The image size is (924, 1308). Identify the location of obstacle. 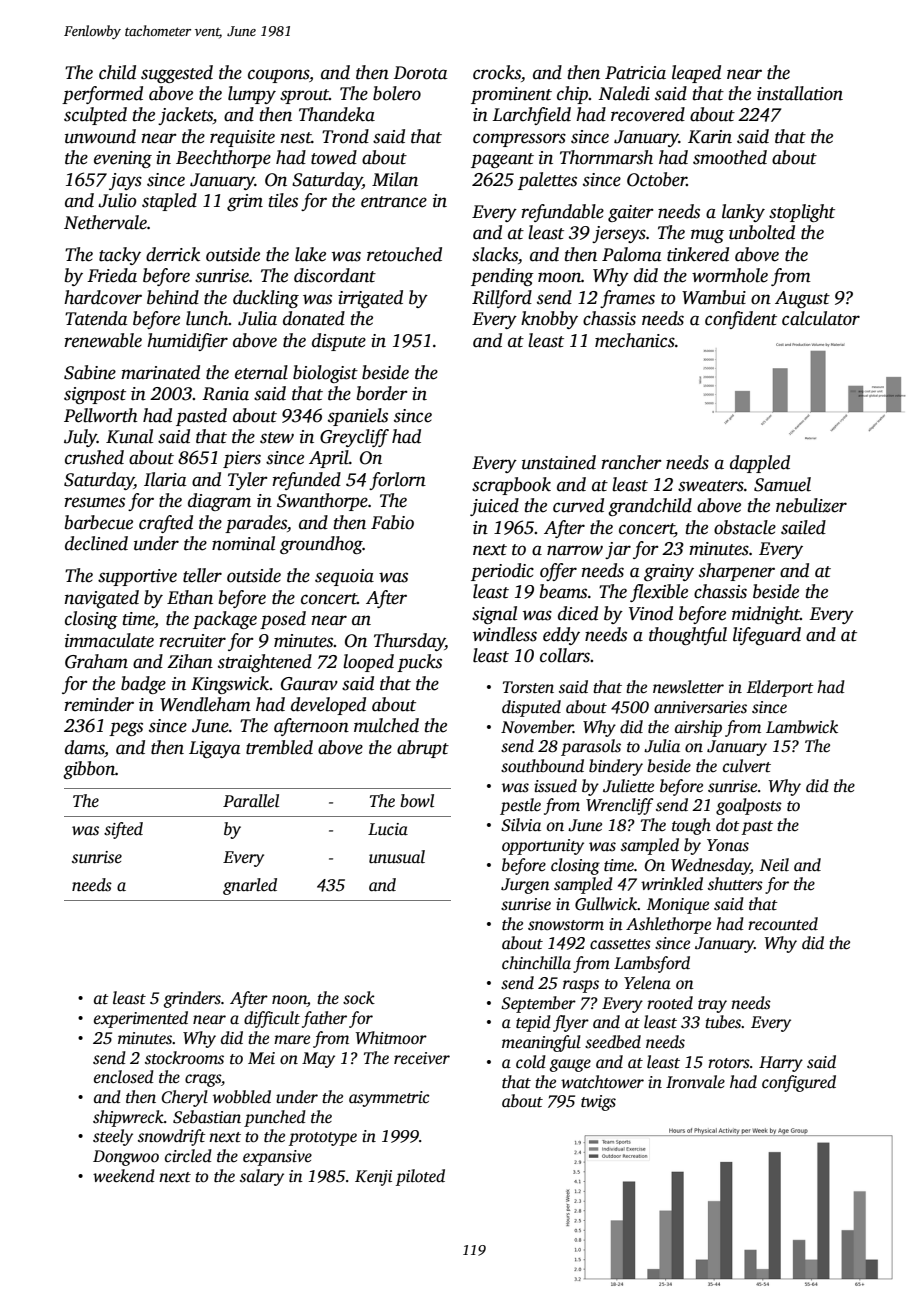
(745, 527).
